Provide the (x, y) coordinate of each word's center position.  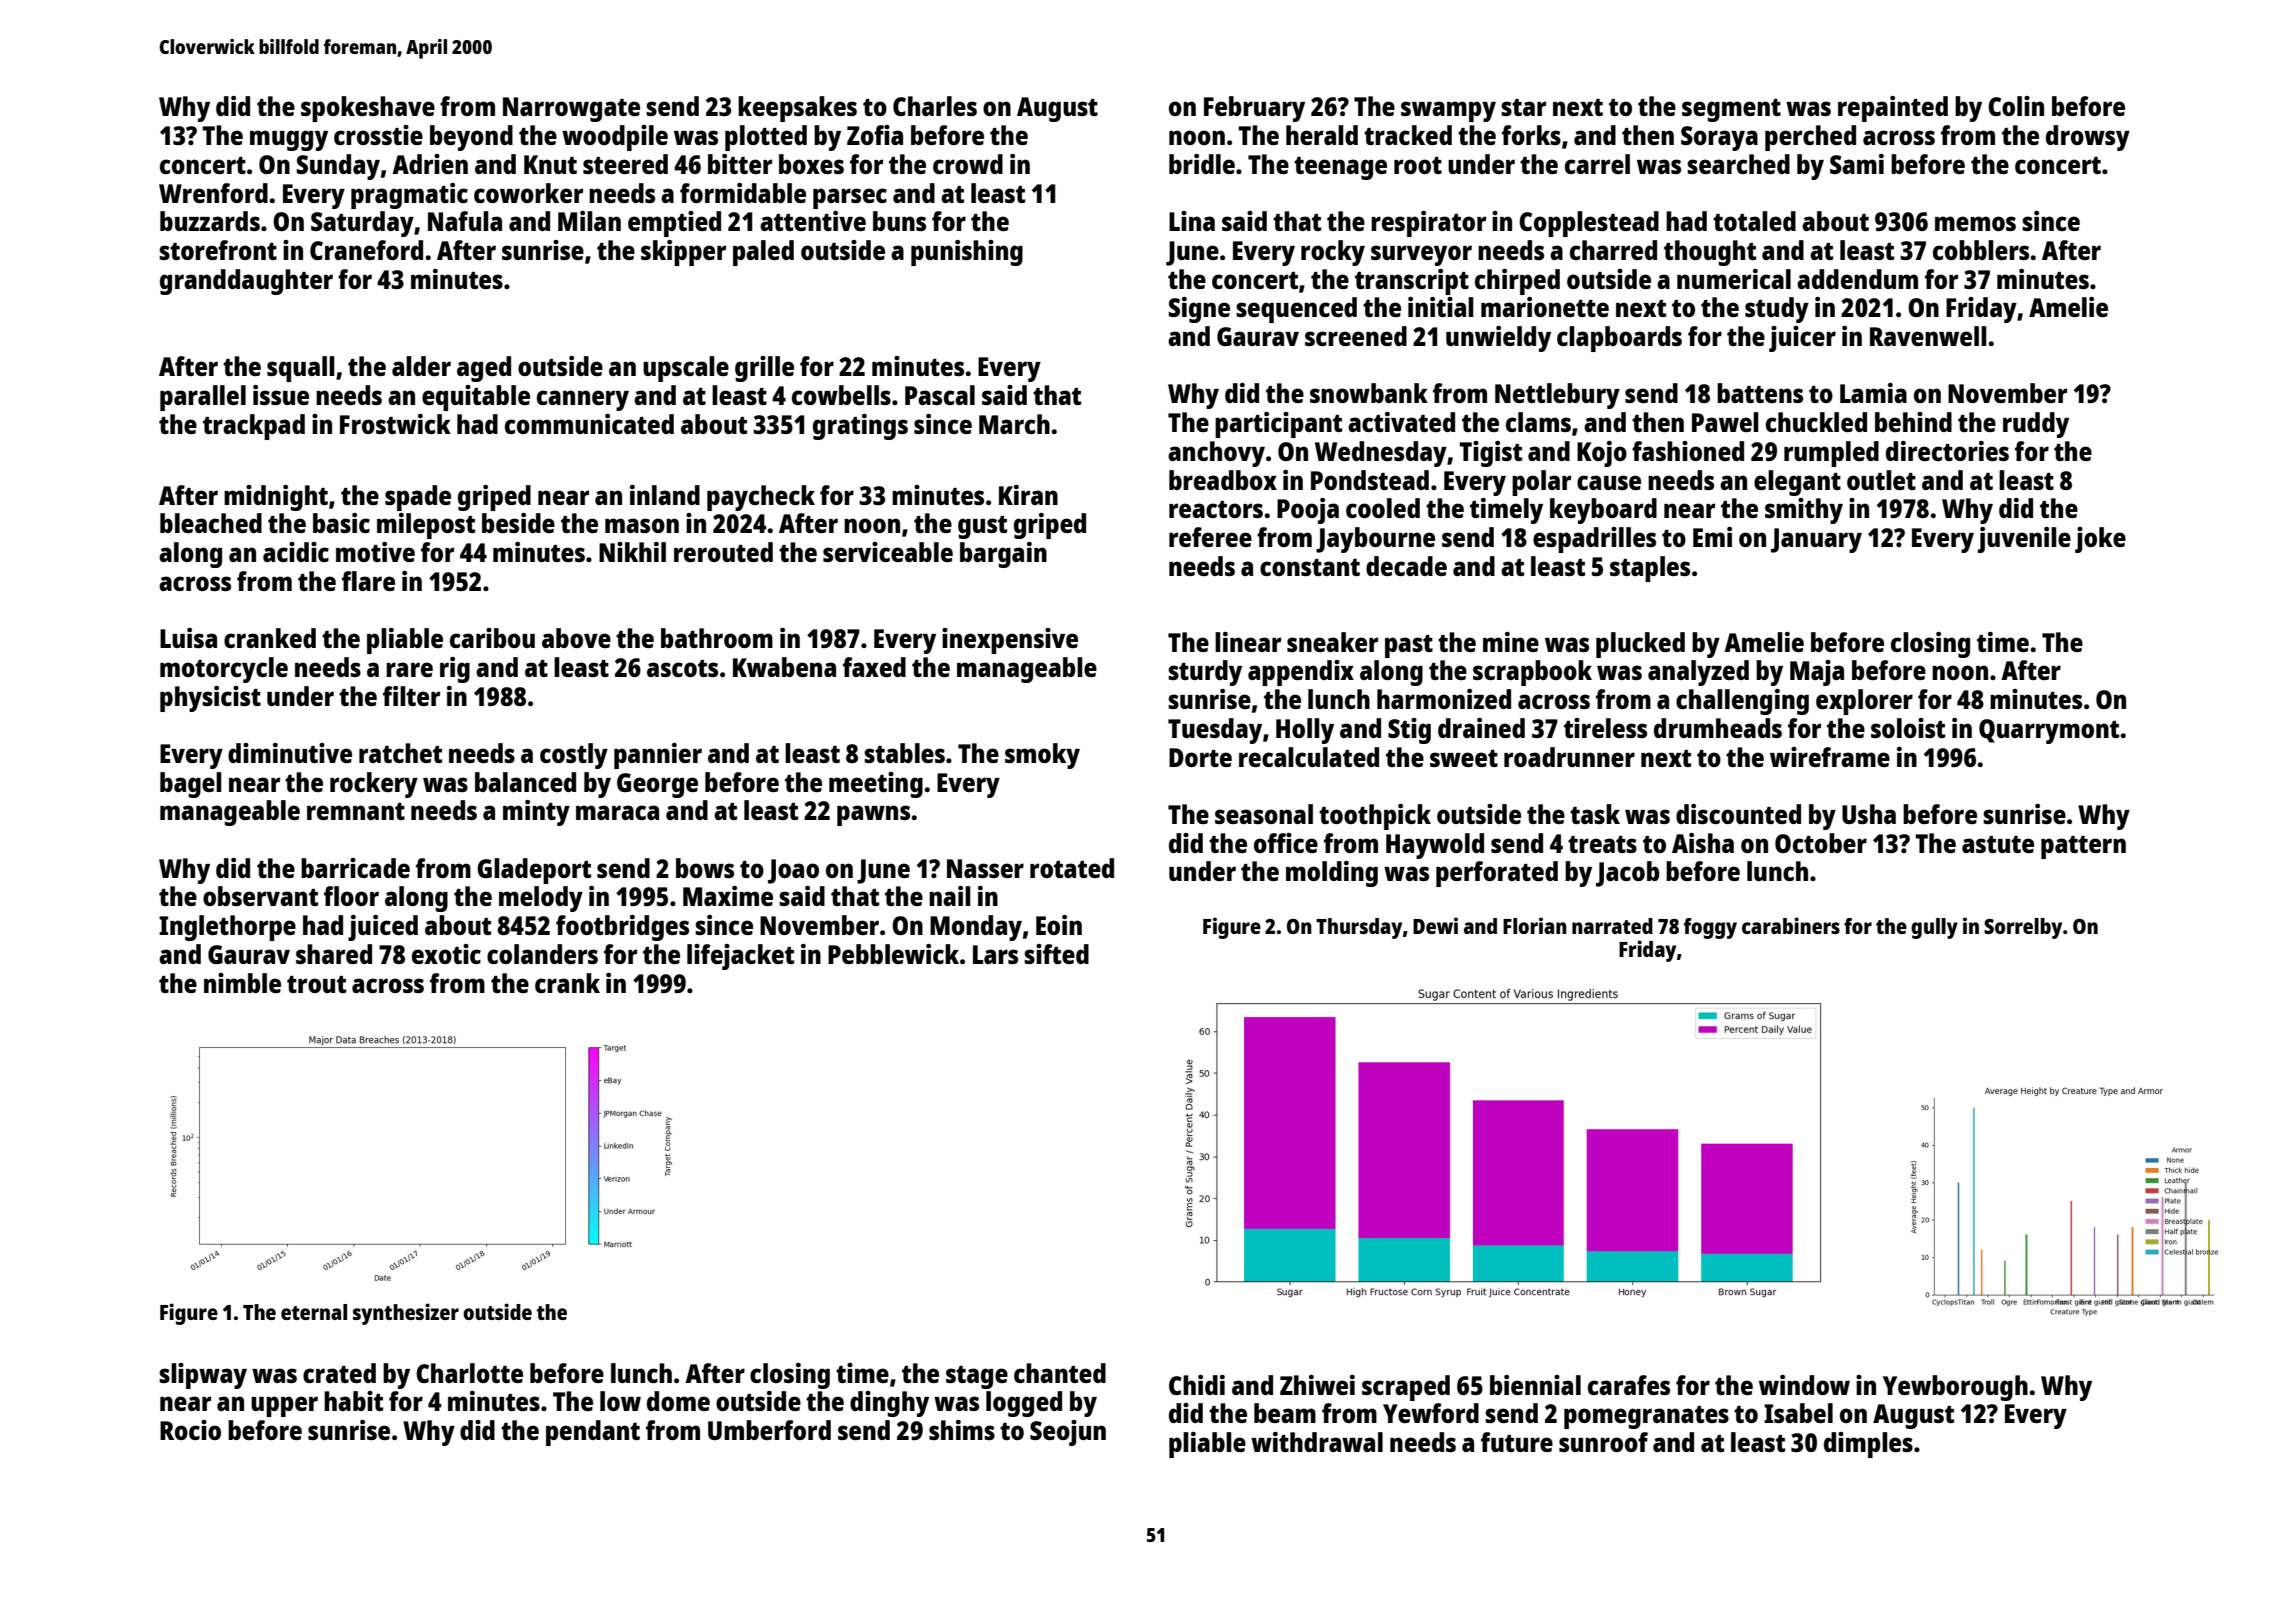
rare (409, 669)
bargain (1003, 555)
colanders (542, 954)
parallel (203, 398)
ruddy (2036, 425)
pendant (593, 1433)
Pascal (940, 395)
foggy (1710, 928)
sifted (1056, 954)
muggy (289, 140)
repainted (1893, 109)
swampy (1448, 111)
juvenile (2024, 540)
